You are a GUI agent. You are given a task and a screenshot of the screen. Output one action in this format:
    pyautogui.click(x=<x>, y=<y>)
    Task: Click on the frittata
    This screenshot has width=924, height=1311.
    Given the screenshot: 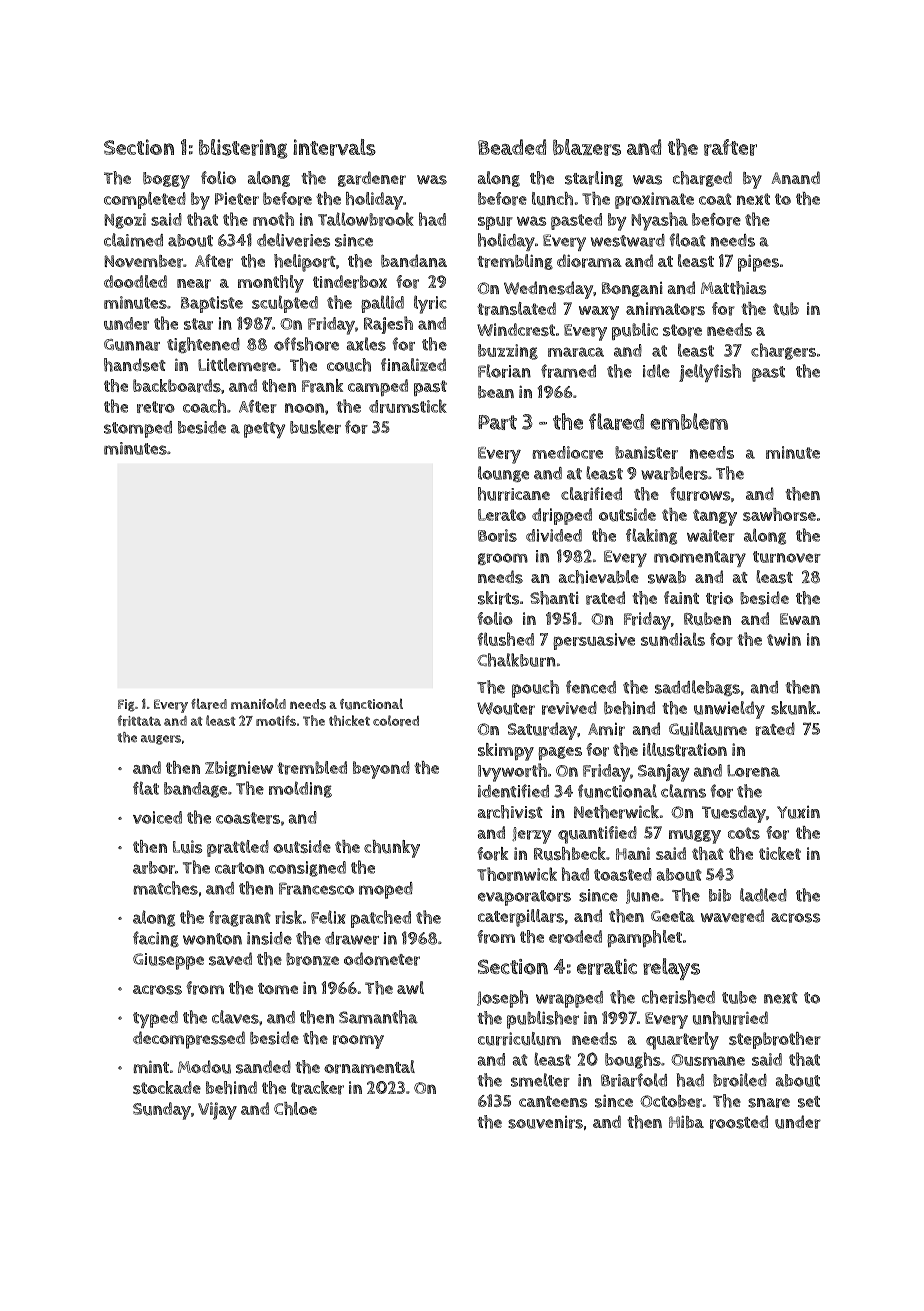 What is the action you would take?
    pyautogui.click(x=139, y=720)
